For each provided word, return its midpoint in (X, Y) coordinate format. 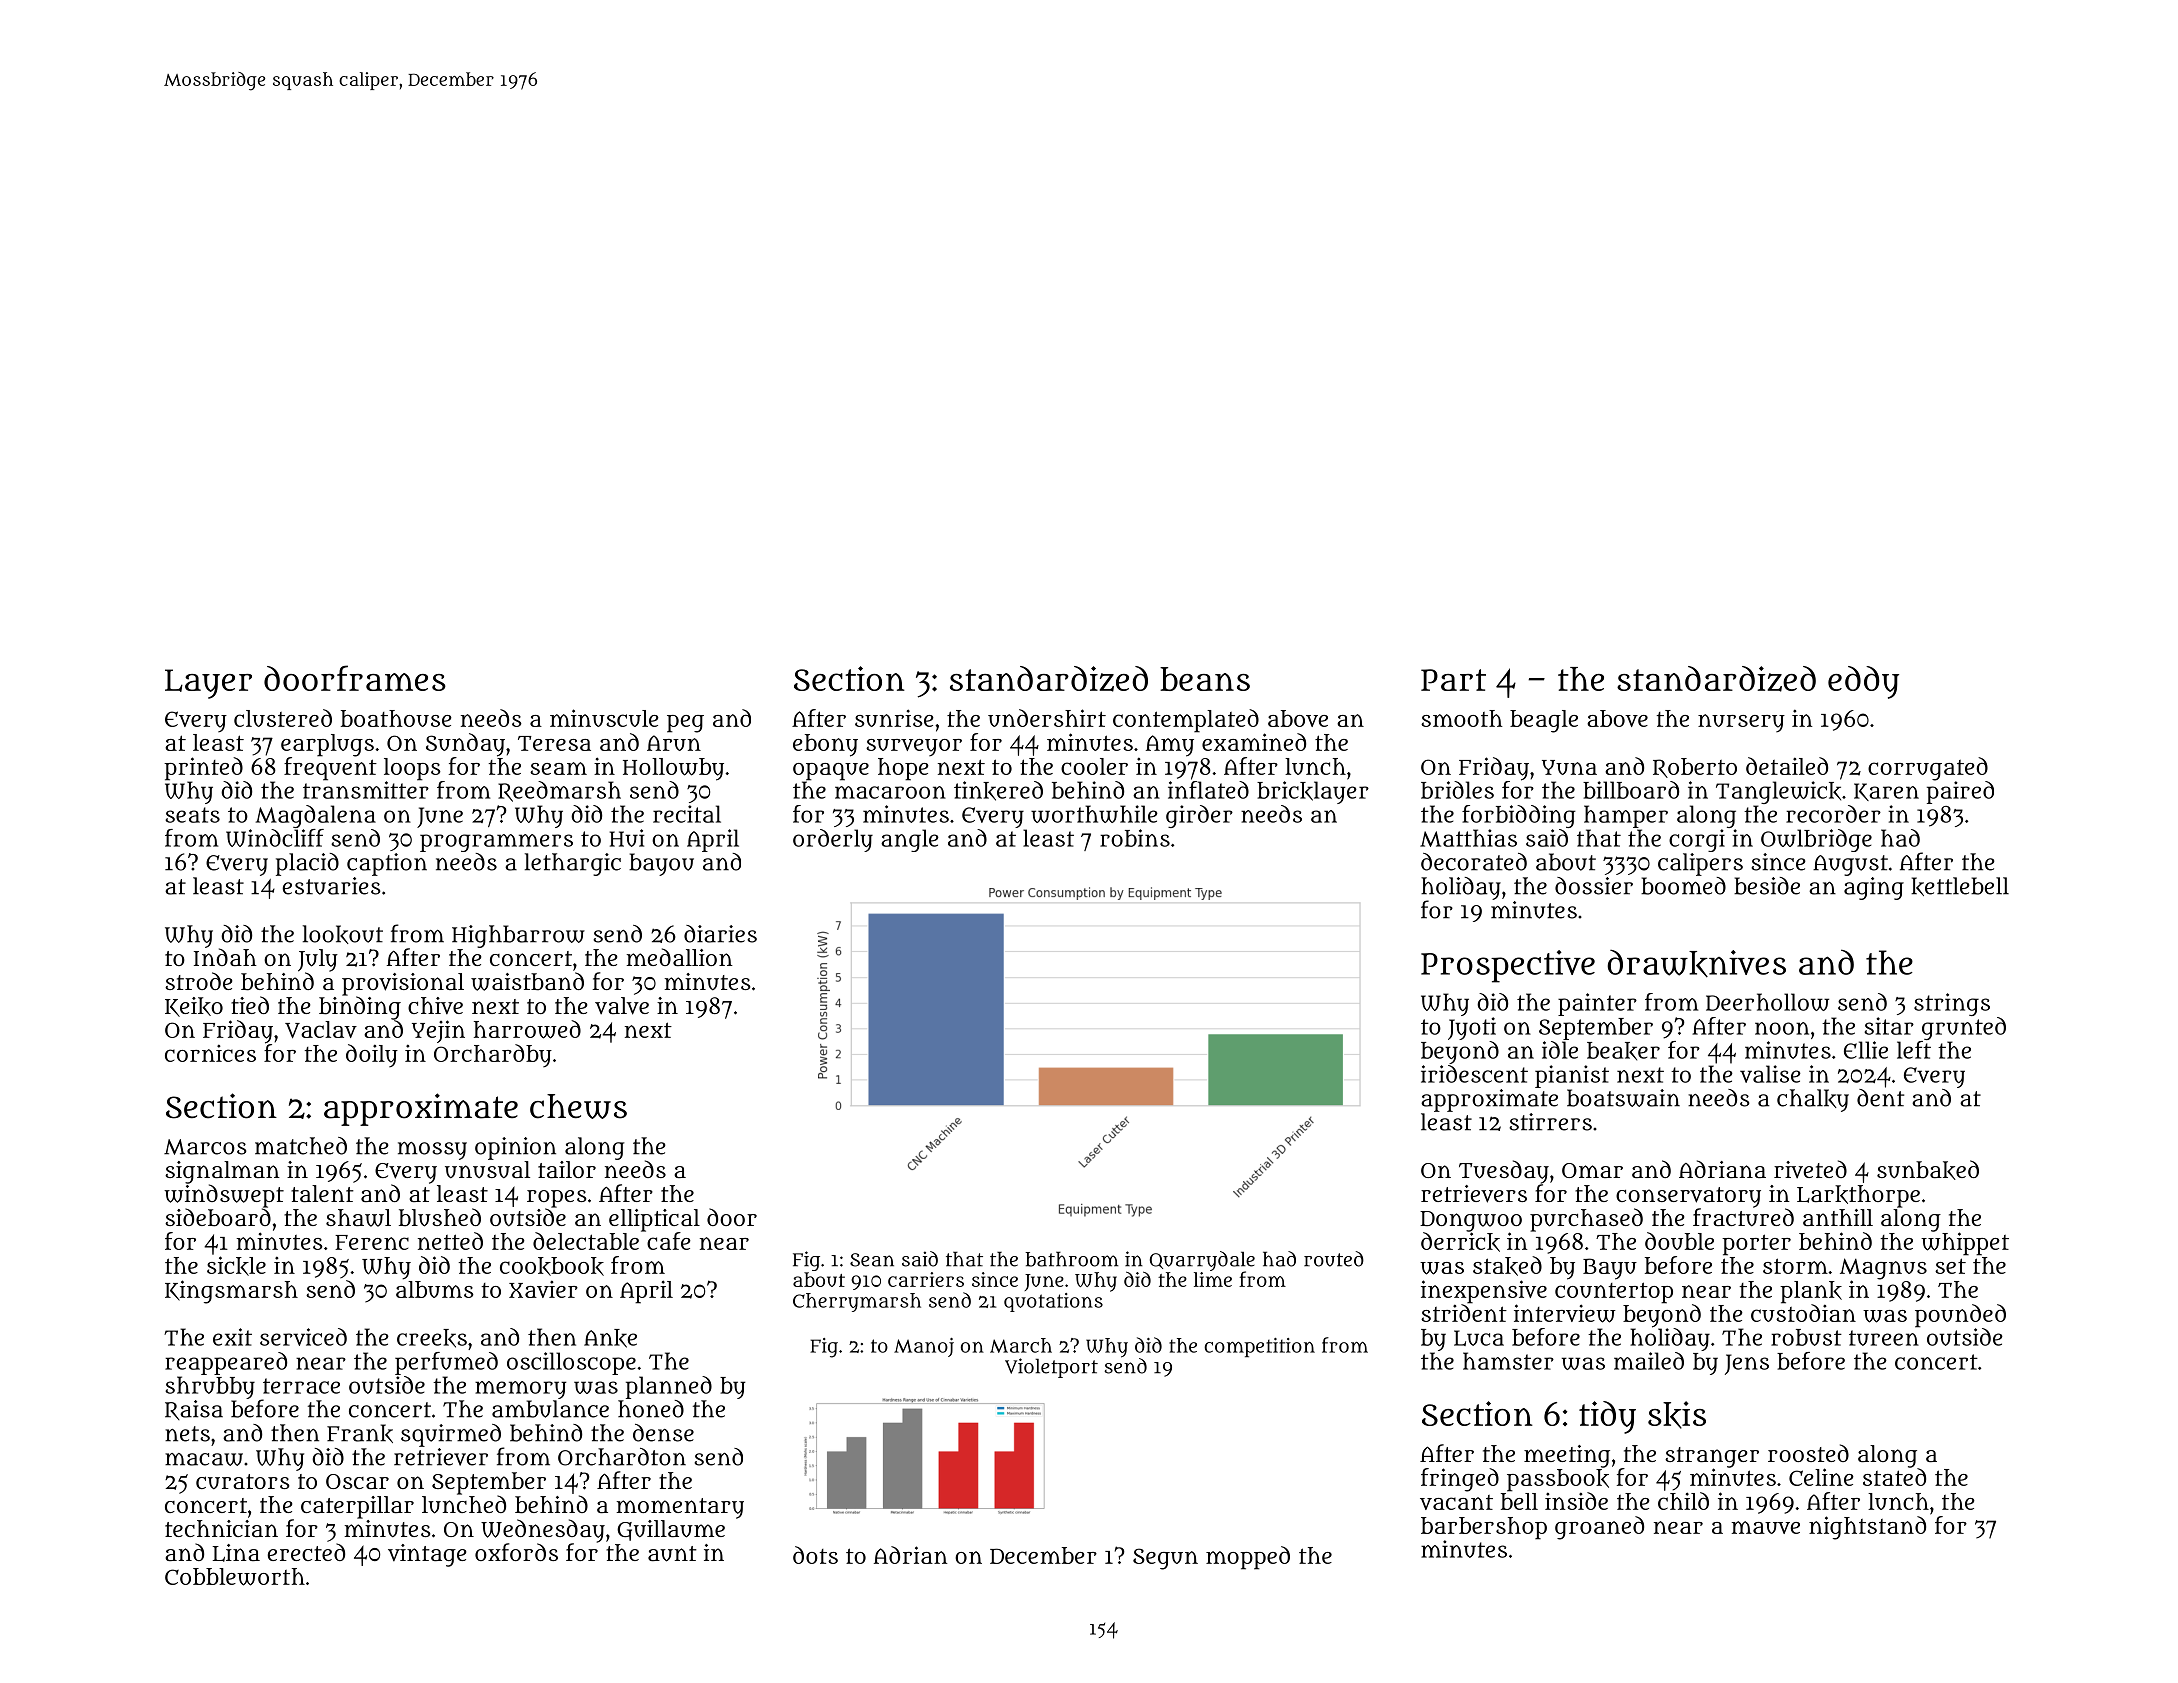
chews (578, 1106)
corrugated (1928, 769)
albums (435, 1289)
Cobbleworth (235, 1577)
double (1679, 1241)
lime (1213, 1279)
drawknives (1696, 964)
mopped (1248, 1558)
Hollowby (673, 769)
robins (1135, 838)
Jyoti (1472, 1028)
